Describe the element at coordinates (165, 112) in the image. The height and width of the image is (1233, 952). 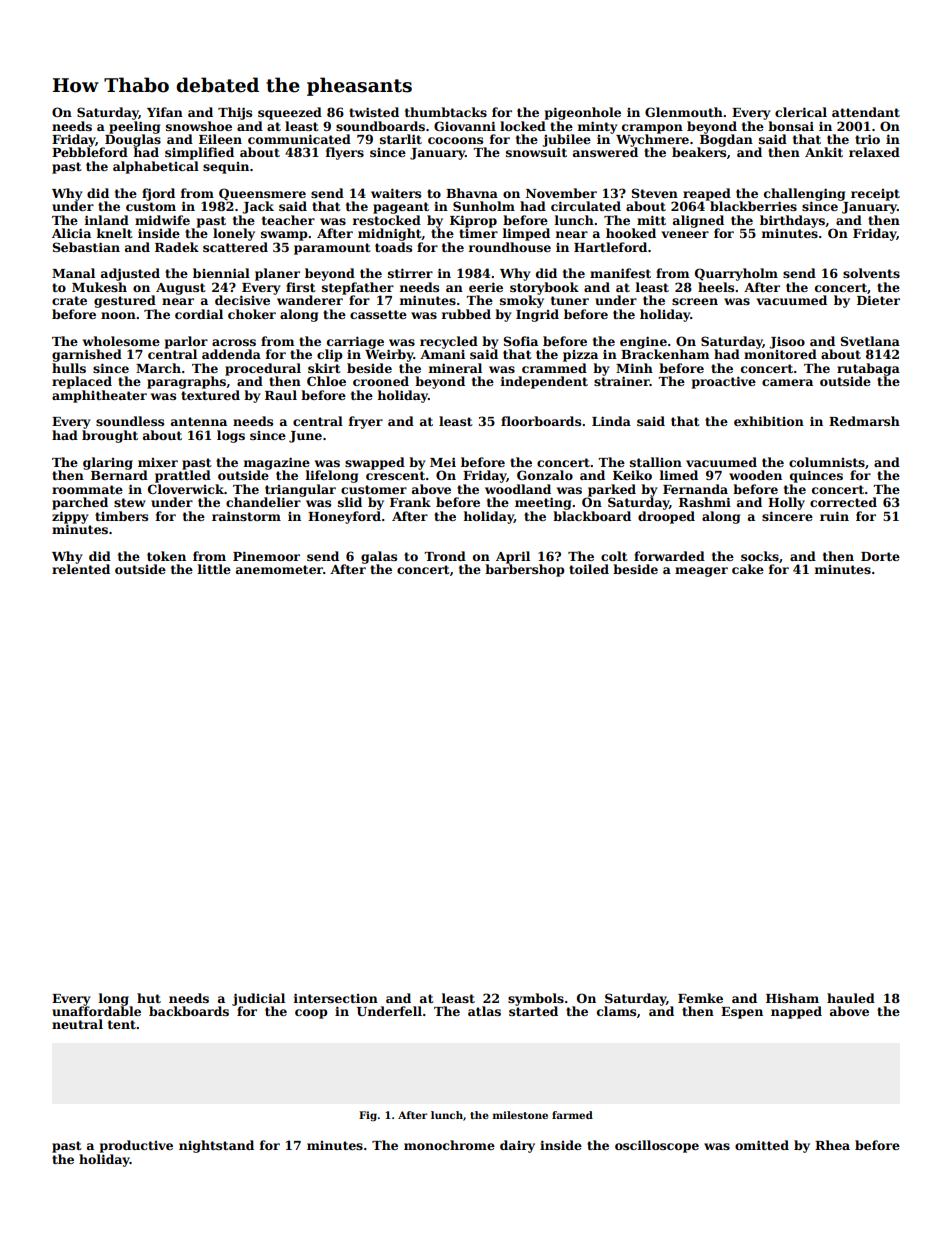
I see `Yifan` at that location.
